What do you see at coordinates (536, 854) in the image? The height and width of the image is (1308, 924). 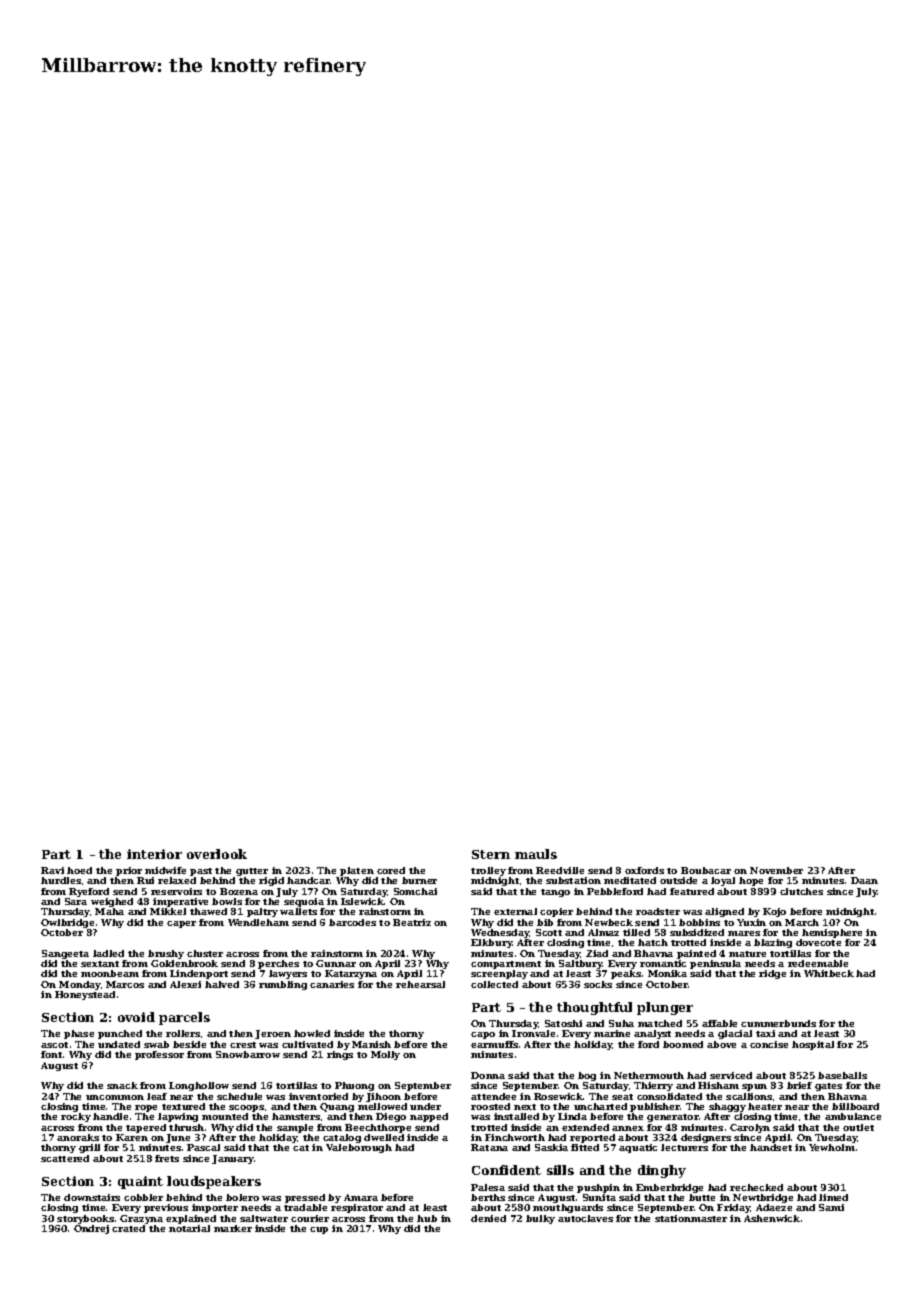 I see `mauls` at bounding box center [536, 854].
